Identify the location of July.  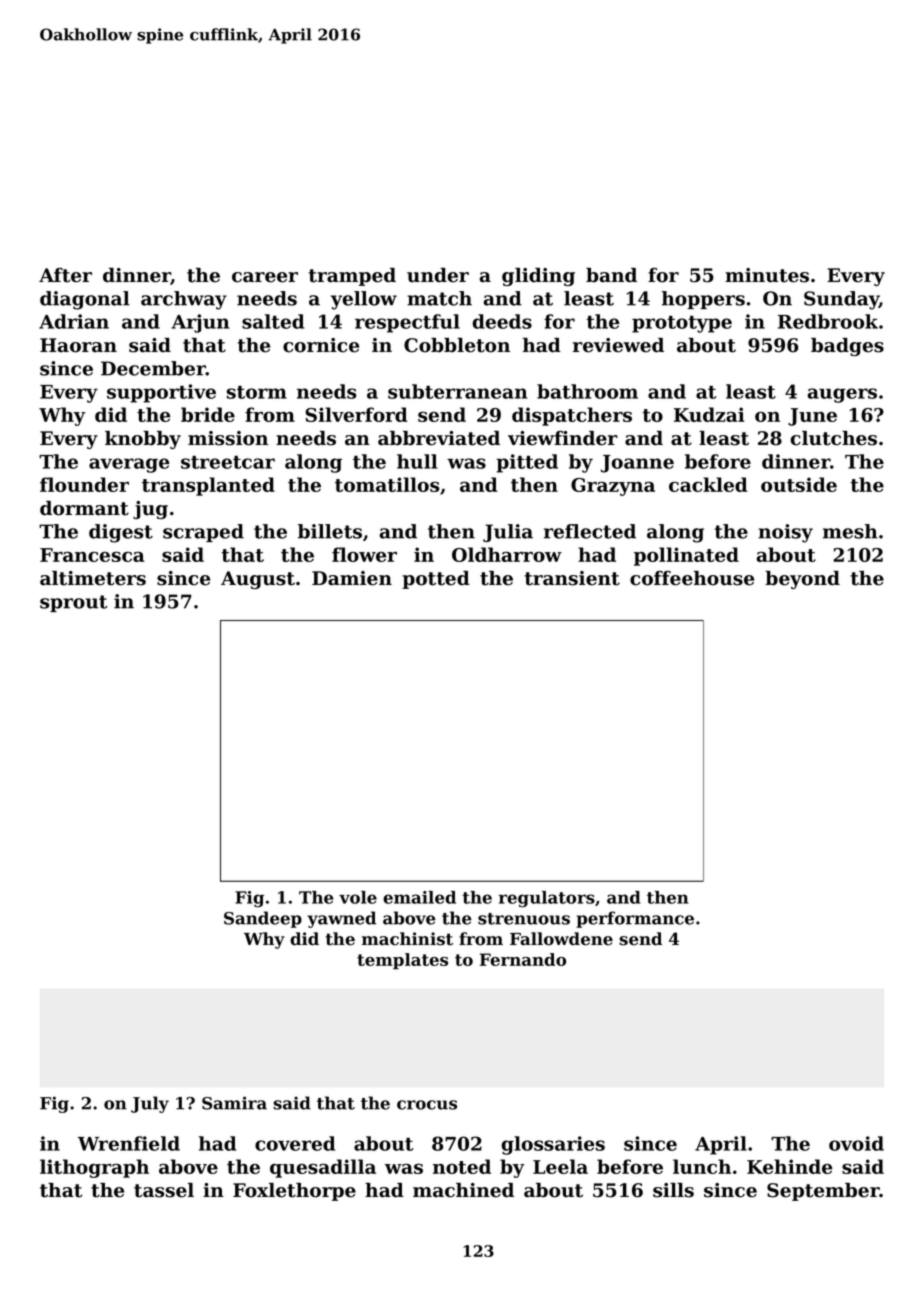
(150, 1104).
